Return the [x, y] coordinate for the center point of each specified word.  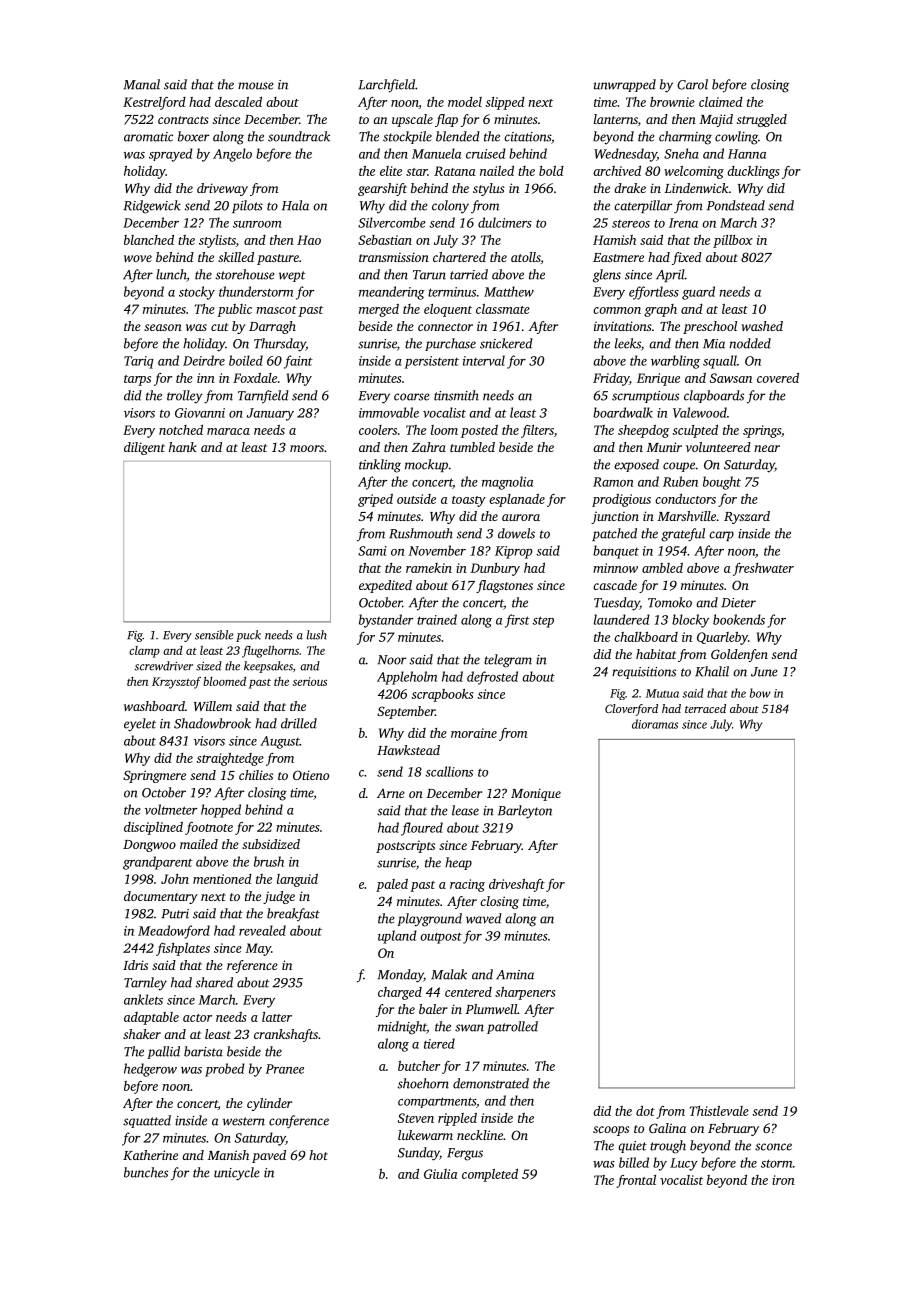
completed [490, 1175]
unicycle [236, 1174]
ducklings [753, 172]
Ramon [613, 482]
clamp [144, 652]
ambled [662, 568]
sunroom [257, 224]
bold [551, 171]
